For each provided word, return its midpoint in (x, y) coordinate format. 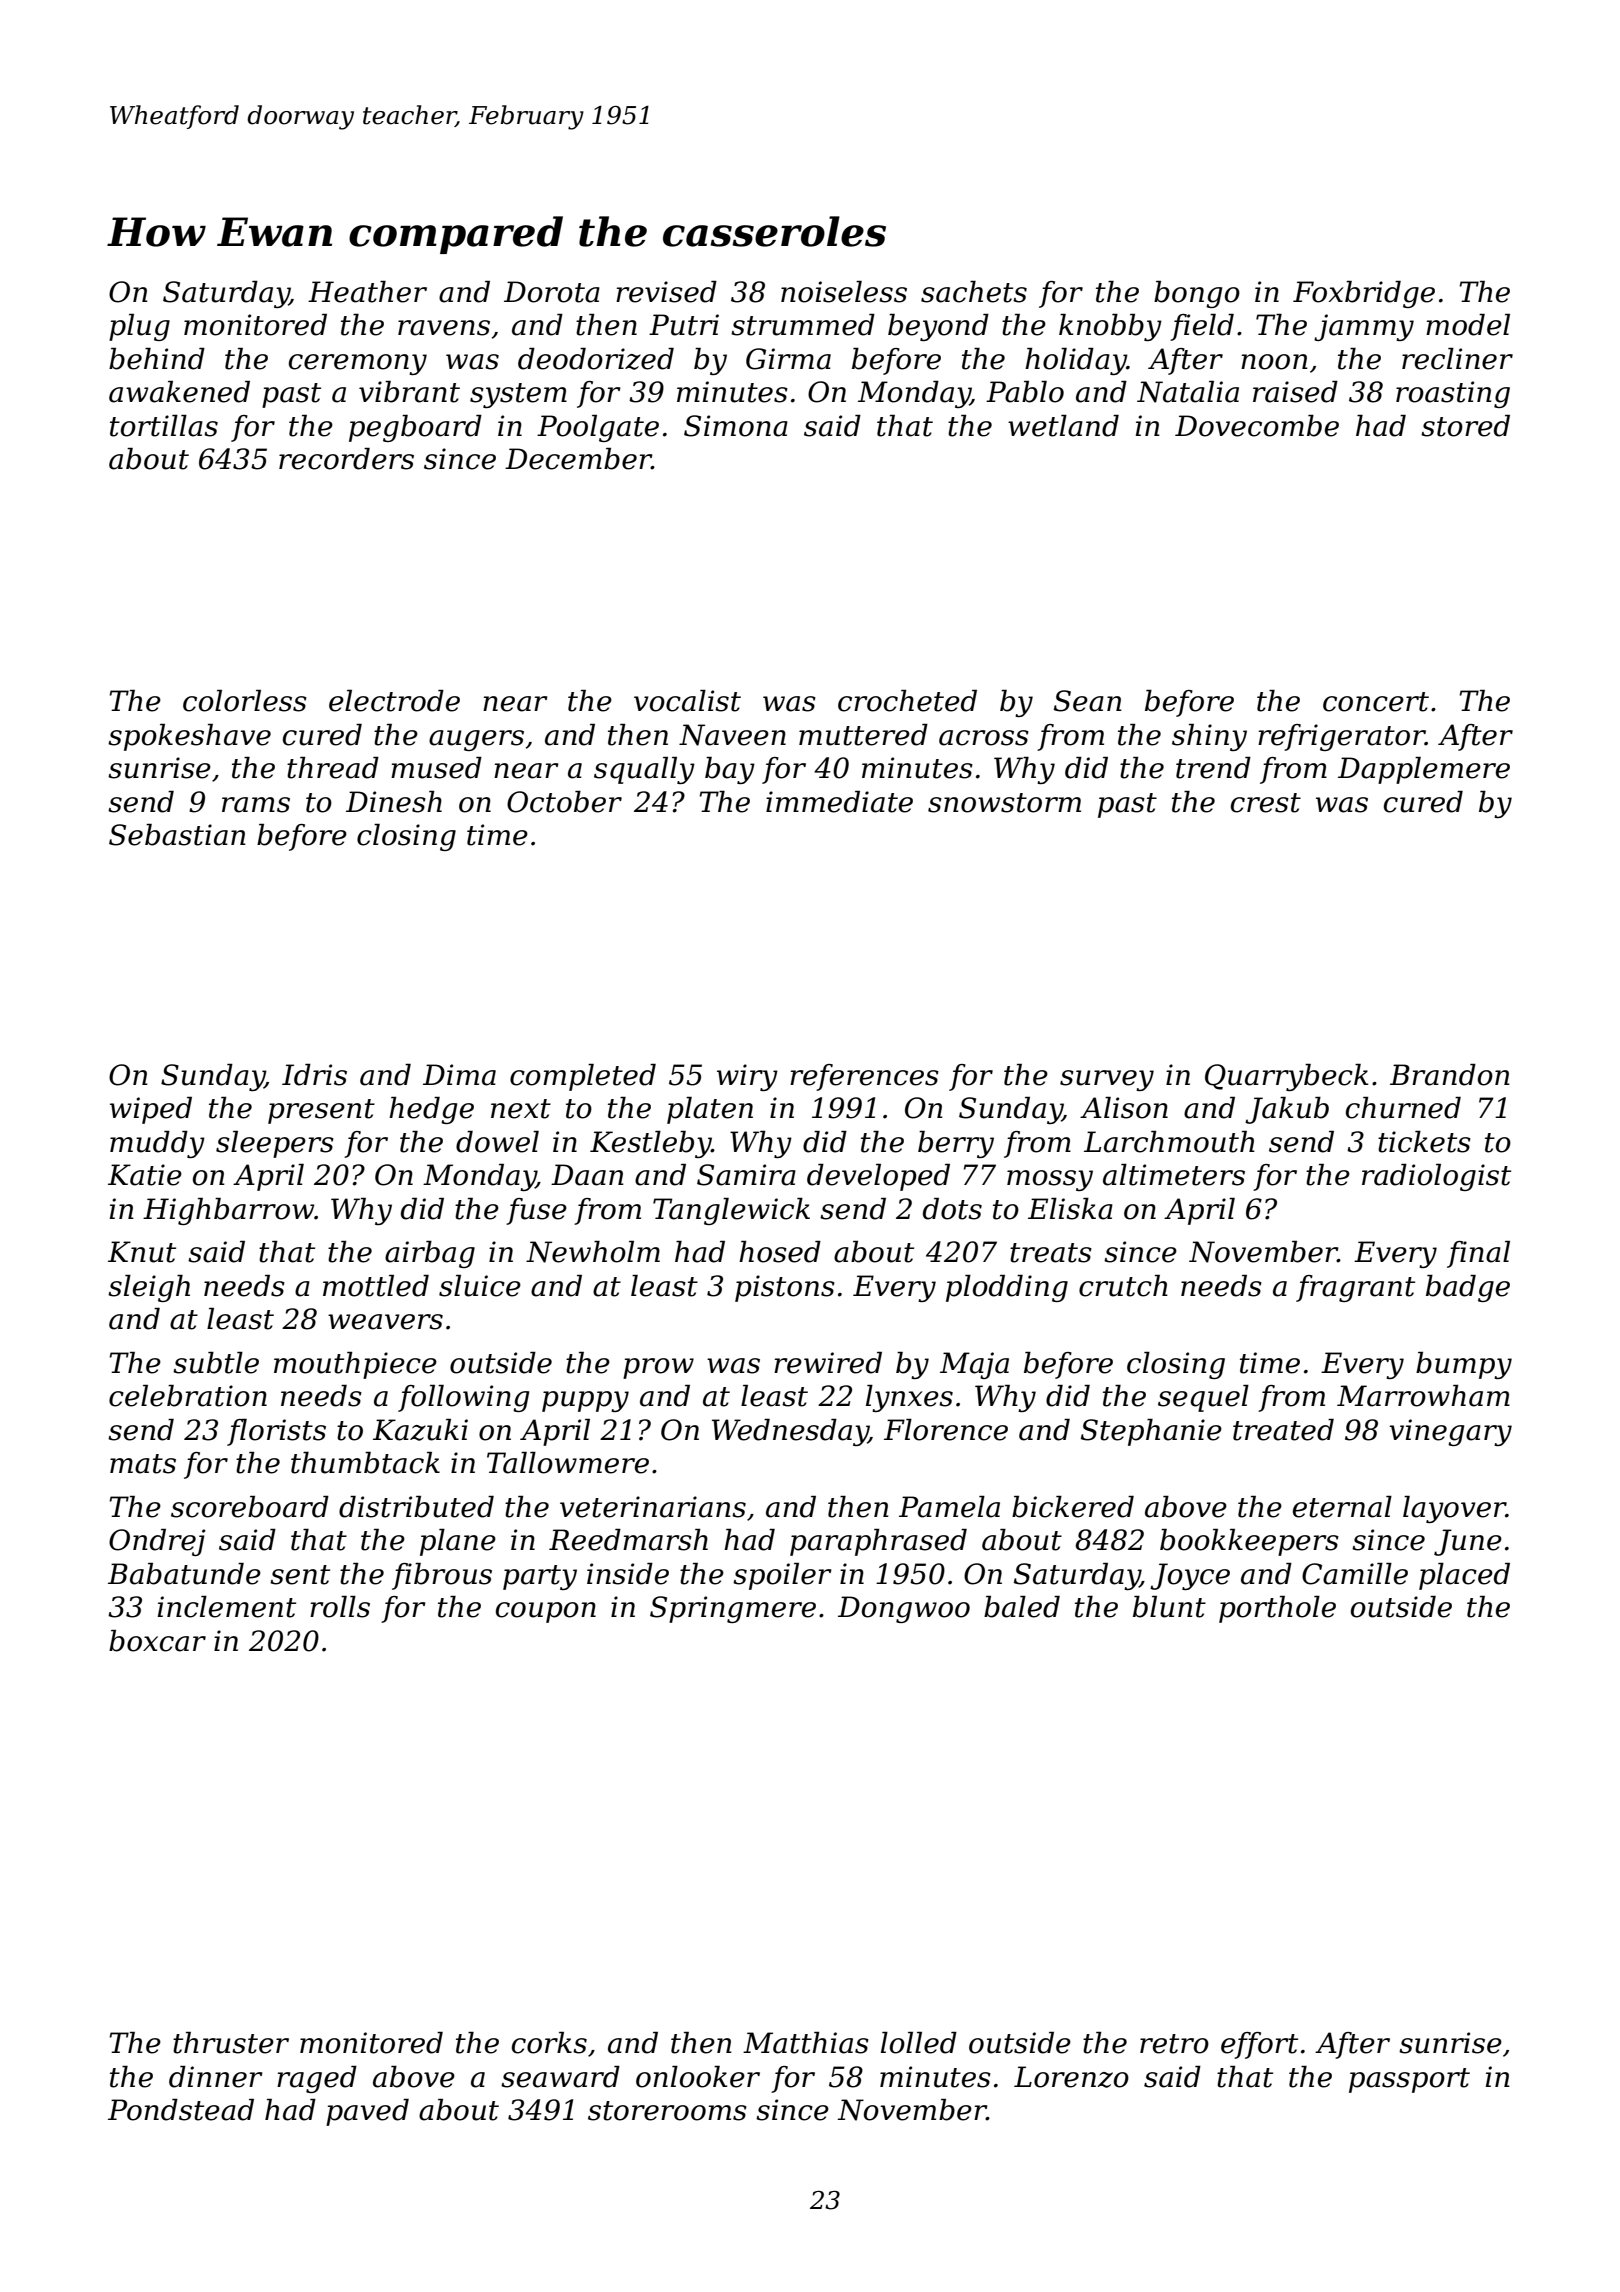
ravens (444, 328)
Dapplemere (1424, 770)
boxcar (157, 1641)
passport (1409, 2080)
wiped (151, 1110)
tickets (1424, 1142)
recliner (1457, 359)
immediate (839, 802)
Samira (746, 1175)
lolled (919, 2043)
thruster (231, 2043)
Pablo (1025, 392)
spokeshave (189, 737)
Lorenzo (1071, 2077)
